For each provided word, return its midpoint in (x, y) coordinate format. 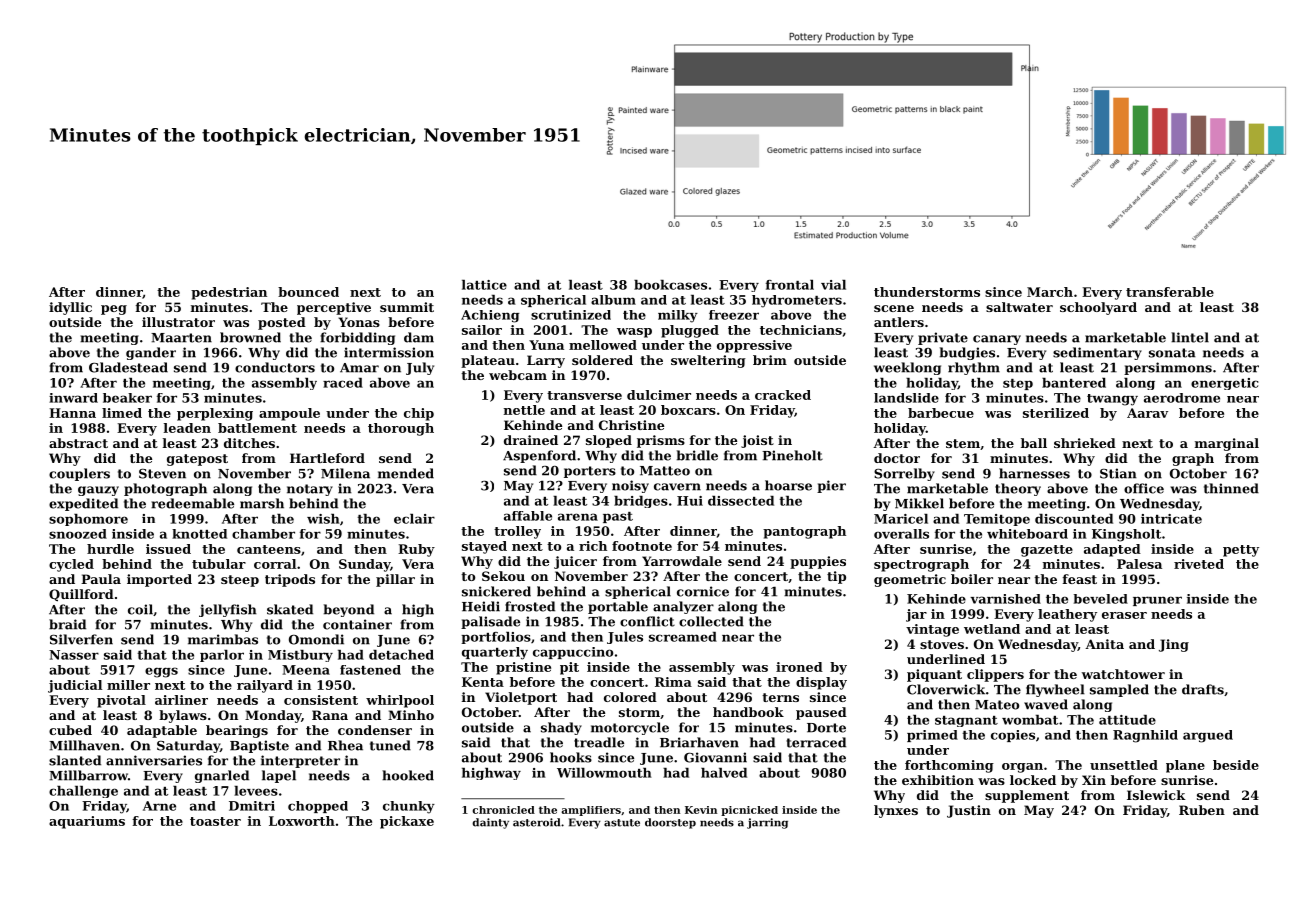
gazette (1047, 551)
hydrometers (797, 301)
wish (323, 519)
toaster (215, 821)
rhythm (974, 368)
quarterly (495, 653)
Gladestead (128, 367)
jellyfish (228, 610)
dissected (741, 501)
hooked (408, 775)
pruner (1157, 601)
